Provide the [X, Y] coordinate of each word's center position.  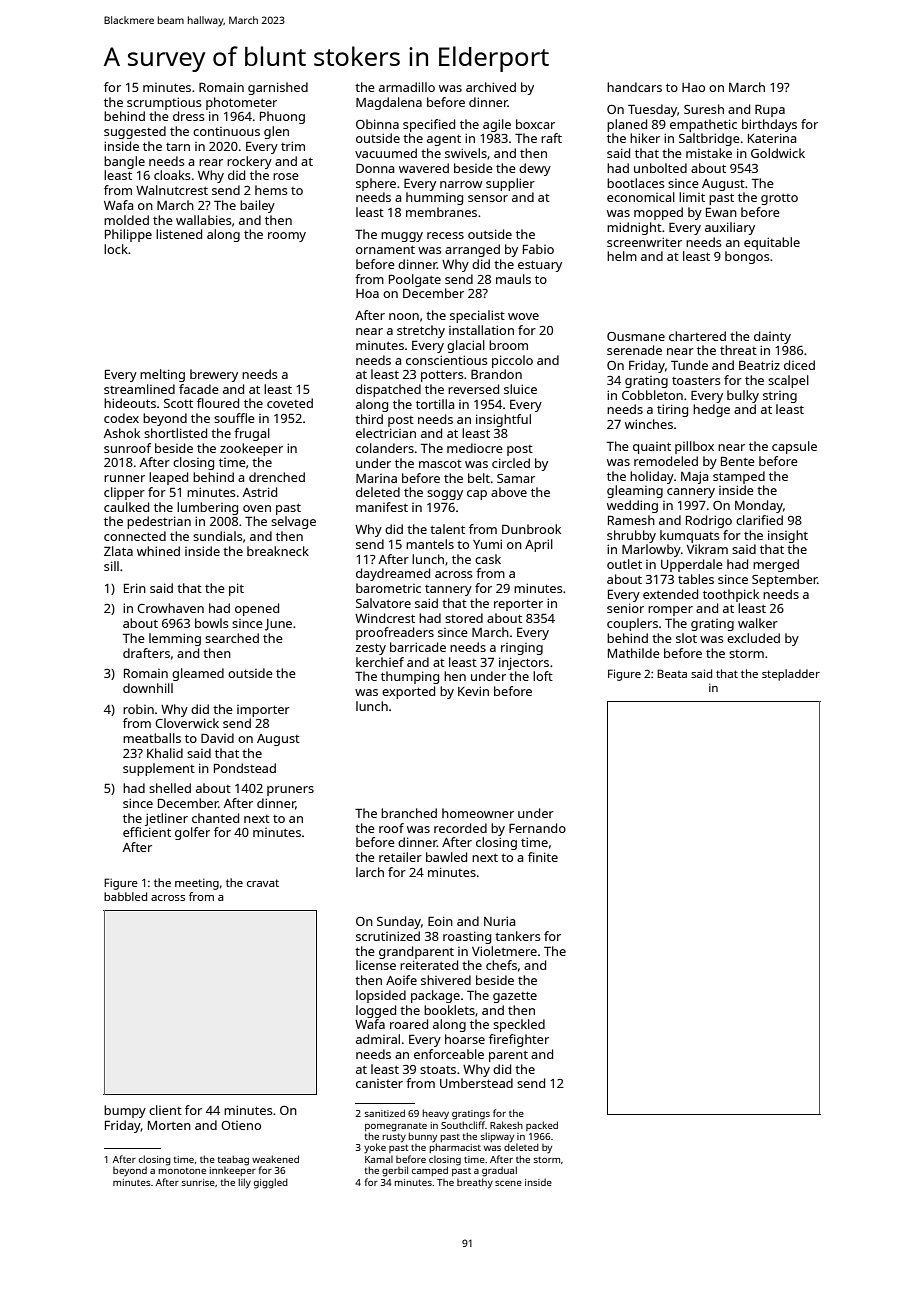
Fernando [537, 828]
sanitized [385, 1113]
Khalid [165, 753]
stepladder [791, 675]
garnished [278, 88]
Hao [693, 87]
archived [491, 87]
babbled [125, 896]
